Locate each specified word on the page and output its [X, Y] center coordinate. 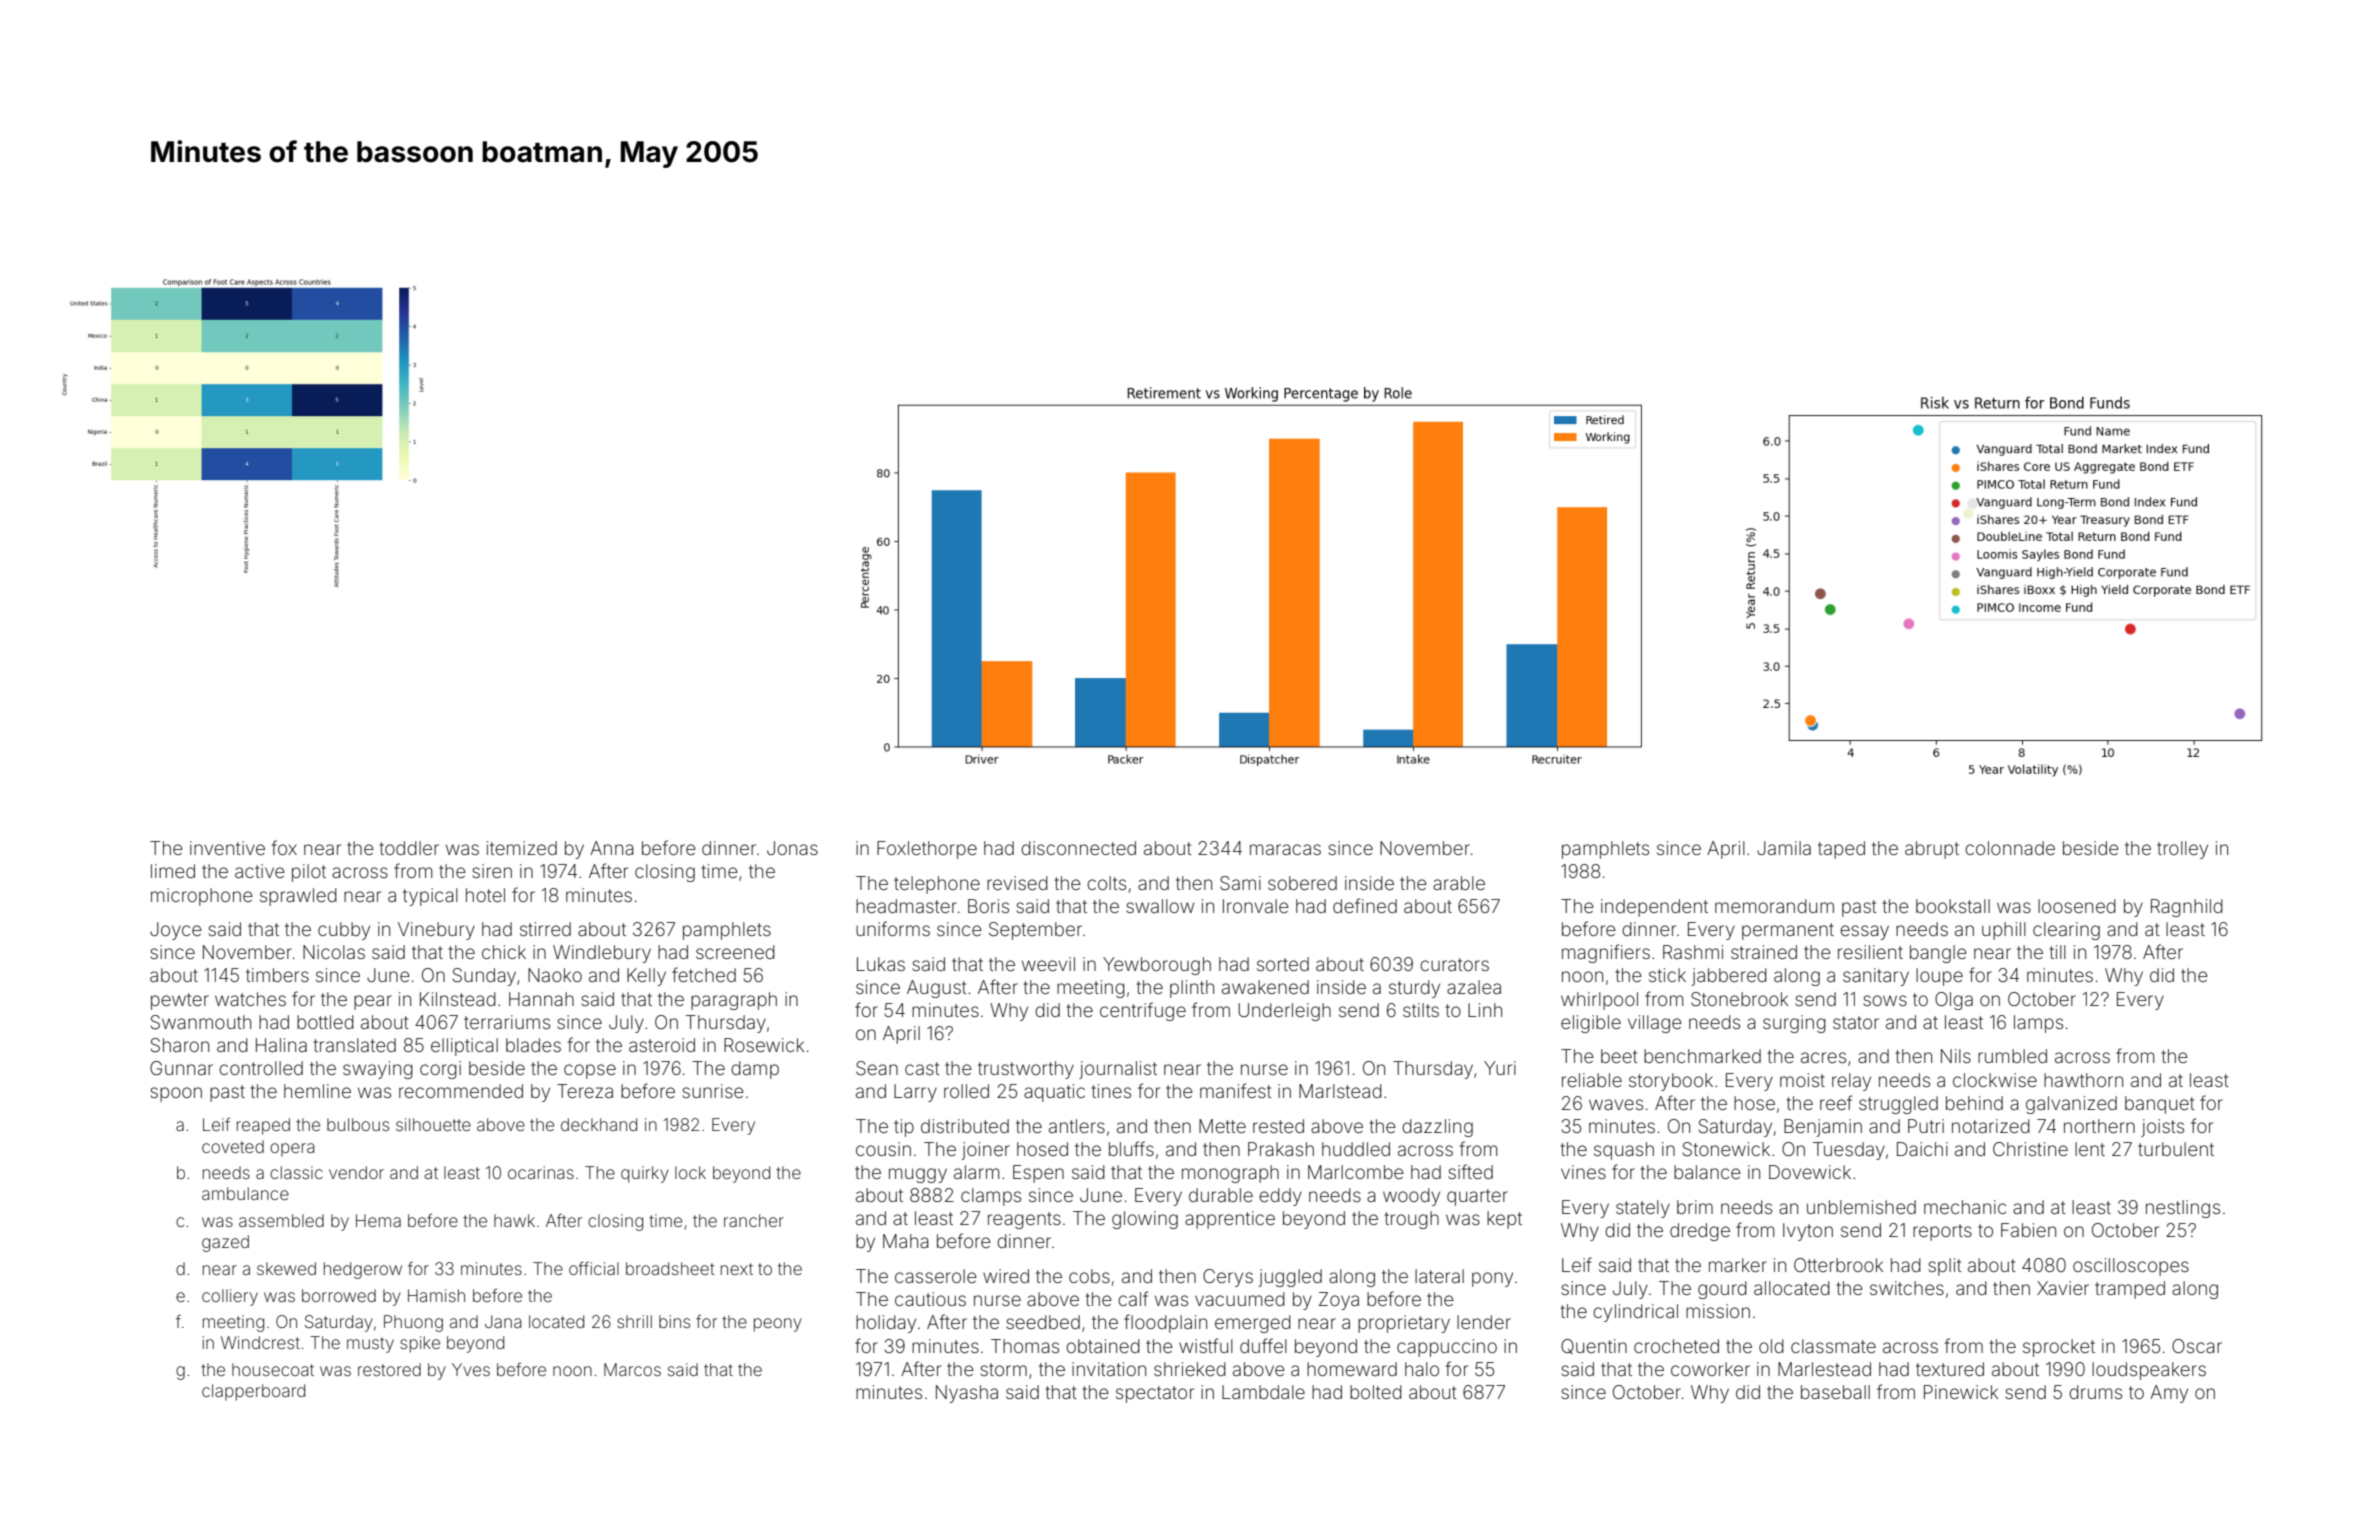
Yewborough [1157, 966]
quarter [1477, 1197]
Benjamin [1823, 1128]
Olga [1954, 1001]
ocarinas [541, 1172]
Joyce [176, 931]
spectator [1155, 1394]
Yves [471, 1369]
